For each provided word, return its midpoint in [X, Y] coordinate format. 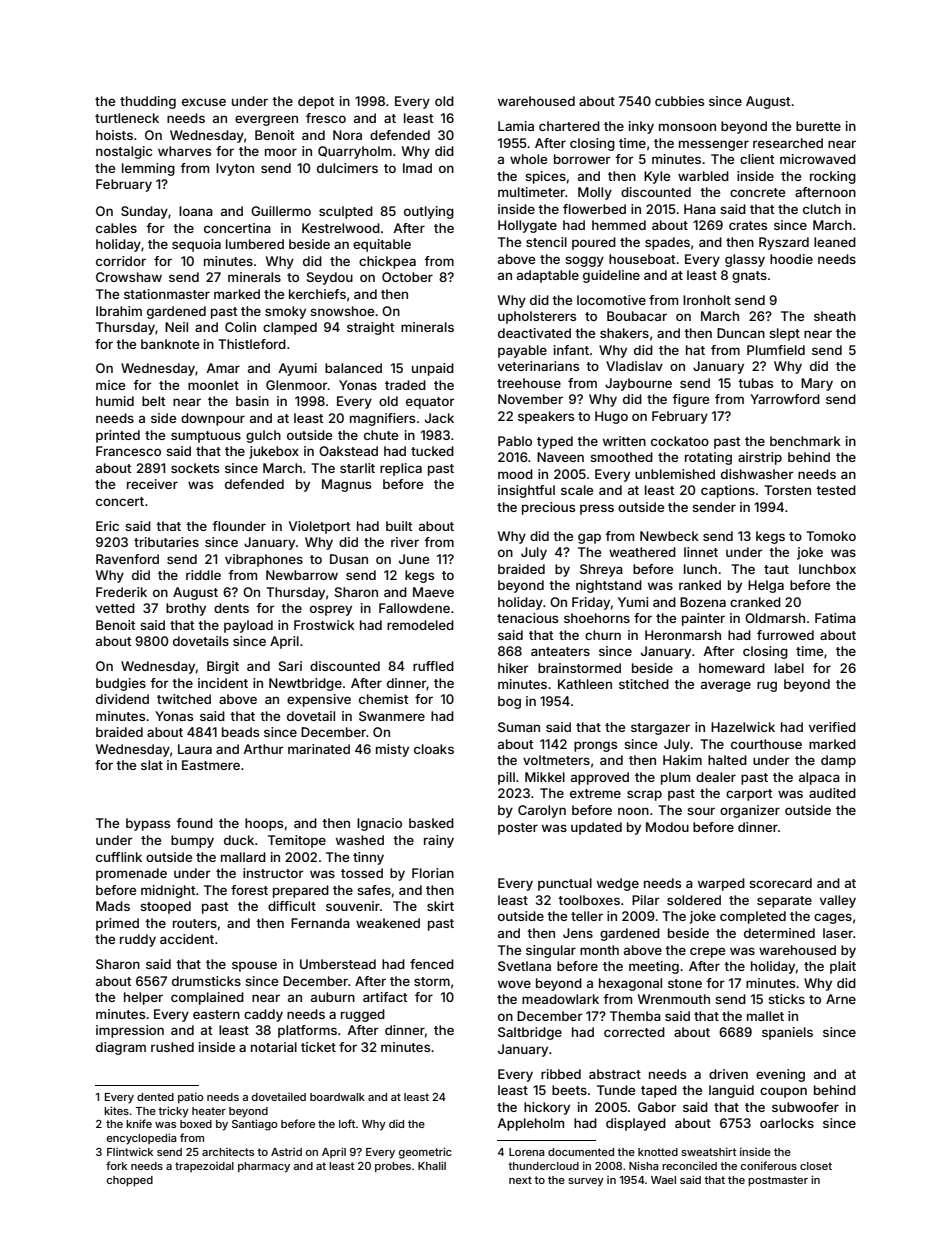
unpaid [433, 369]
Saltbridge [530, 1033]
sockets [195, 468]
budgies [121, 684]
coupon [783, 1092]
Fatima [835, 618]
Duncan [741, 333]
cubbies [679, 101]
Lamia [516, 126]
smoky [285, 312]
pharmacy [264, 1167]
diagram [121, 1048]
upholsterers [537, 317]
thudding [148, 102]
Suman [519, 727]
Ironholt [707, 300]
